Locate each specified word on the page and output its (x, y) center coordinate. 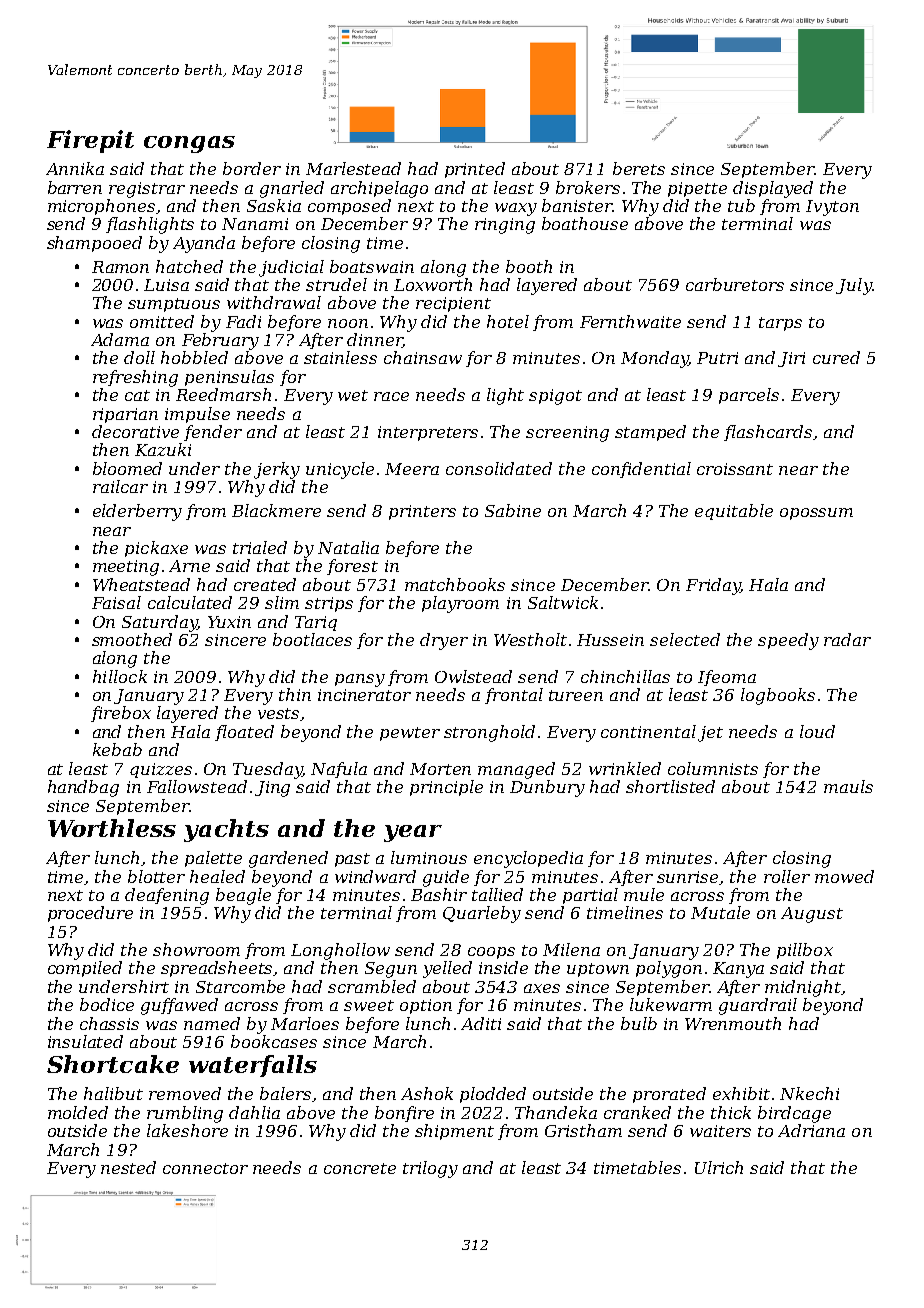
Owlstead (473, 676)
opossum (816, 514)
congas (189, 144)
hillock (120, 676)
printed (475, 170)
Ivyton (832, 208)
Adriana (811, 1130)
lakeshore (187, 1130)
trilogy (430, 1169)
